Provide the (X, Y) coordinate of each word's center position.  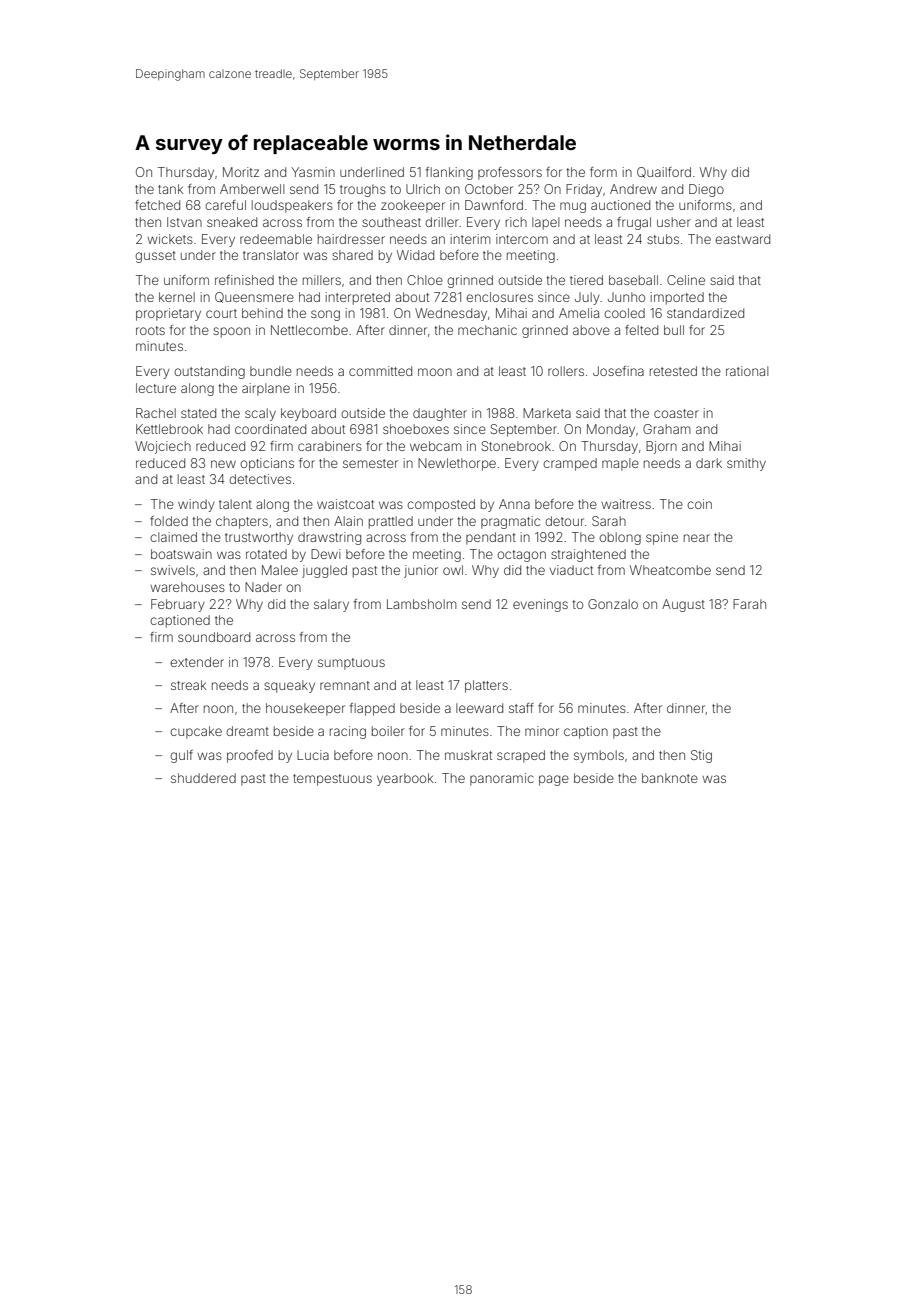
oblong (620, 538)
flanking (449, 173)
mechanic (487, 330)
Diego (706, 190)
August (683, 605)
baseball (633, 280)
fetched (157, 205)
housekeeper (305, 709)
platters (486, 686)
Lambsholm (422, 604)
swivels (173, 570)
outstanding (209, 372)
